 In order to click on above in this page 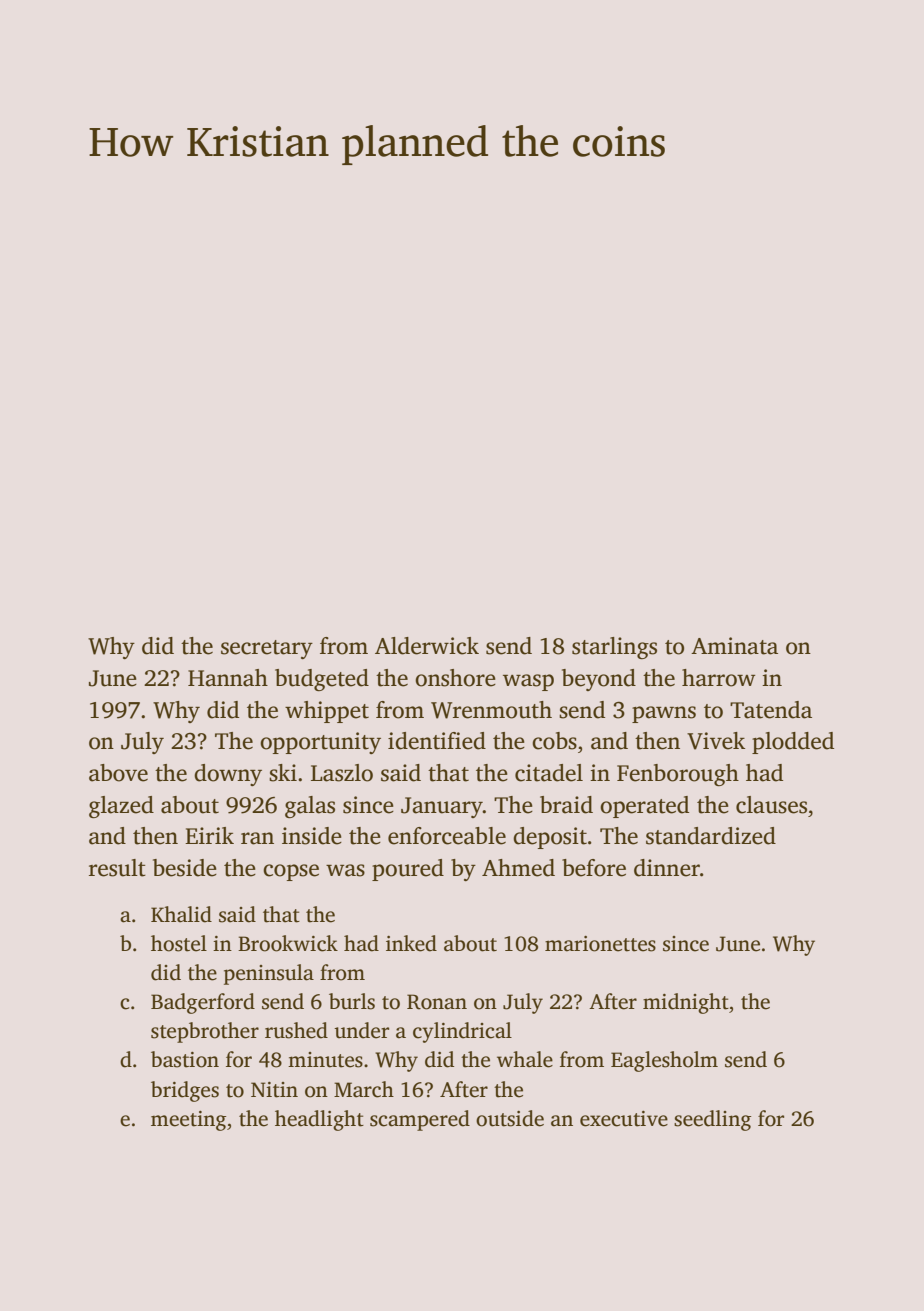, I will do `click(118, 773)`.
